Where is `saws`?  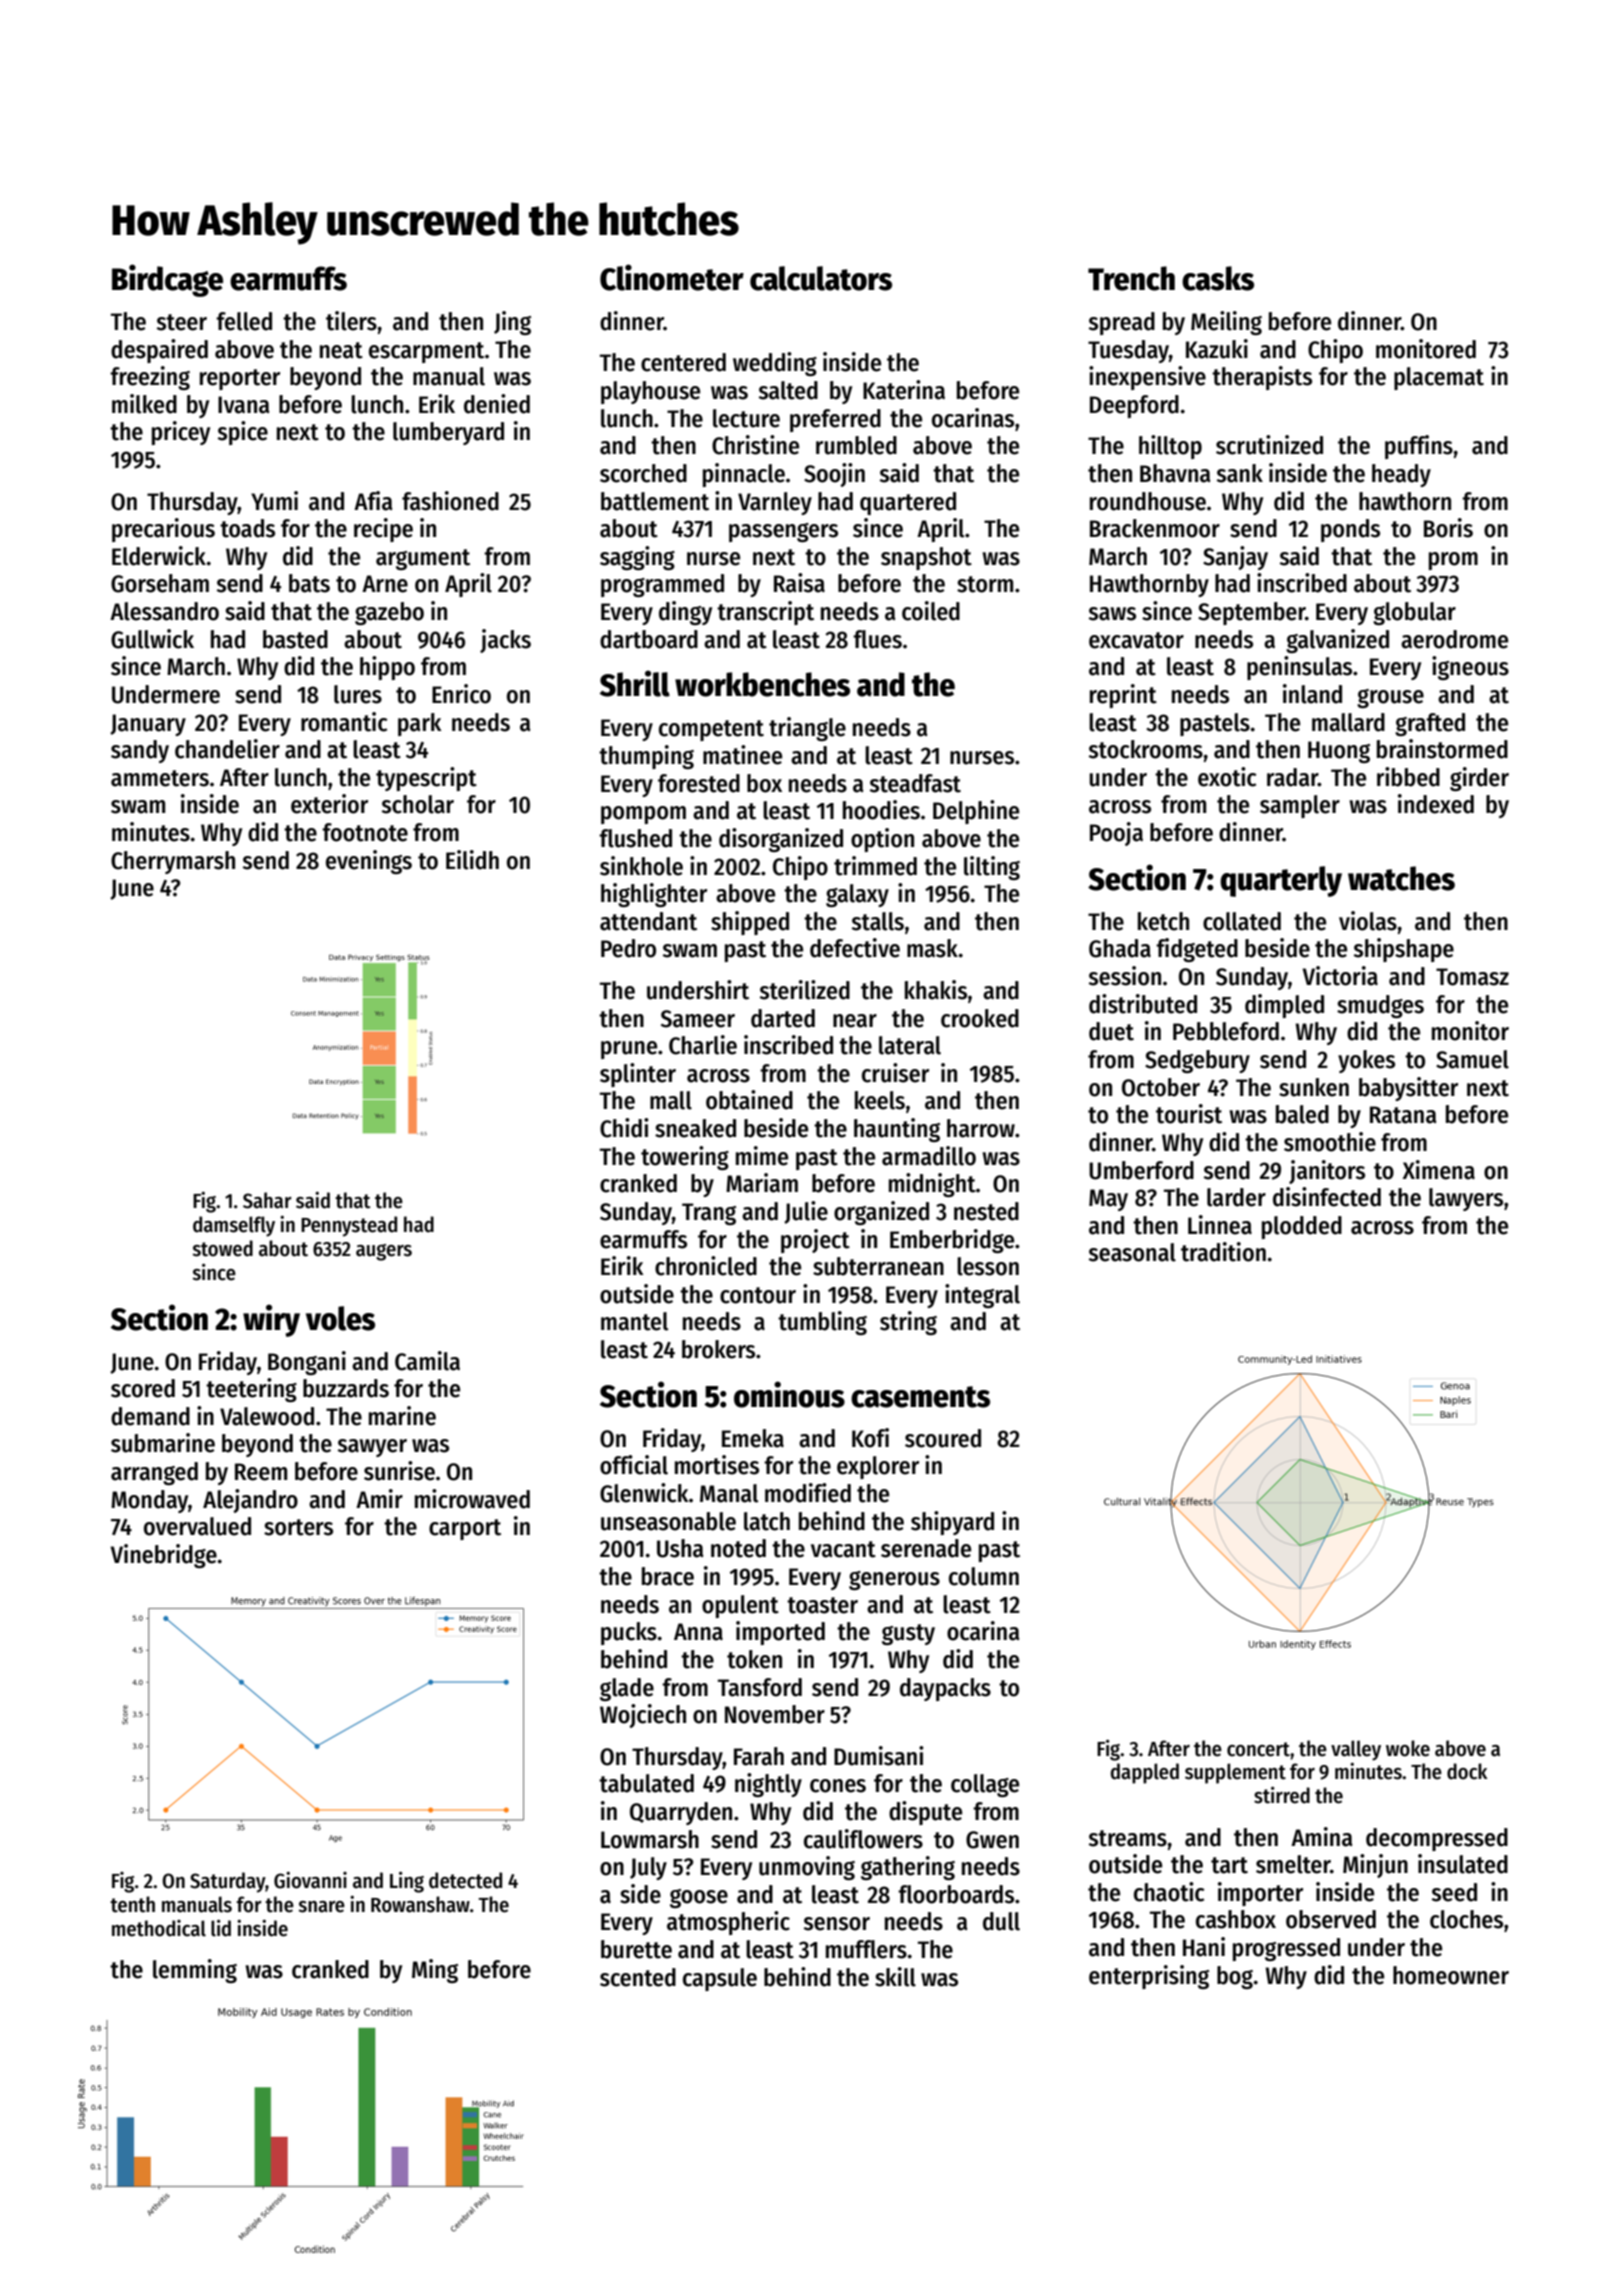
saws is located at coordinates (1112, 614).
